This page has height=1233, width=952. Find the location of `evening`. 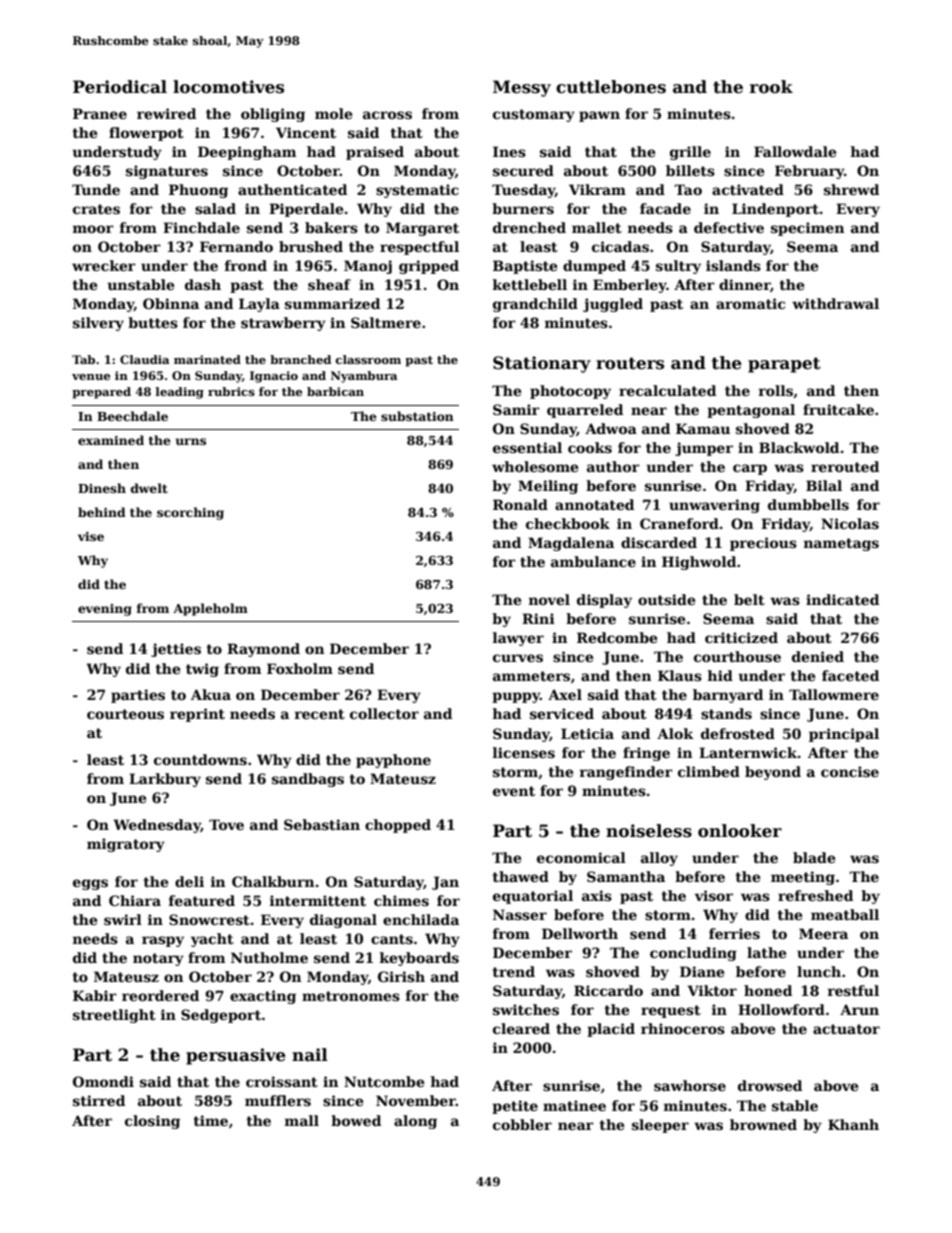

evening is located at coordinates (105, 610).
